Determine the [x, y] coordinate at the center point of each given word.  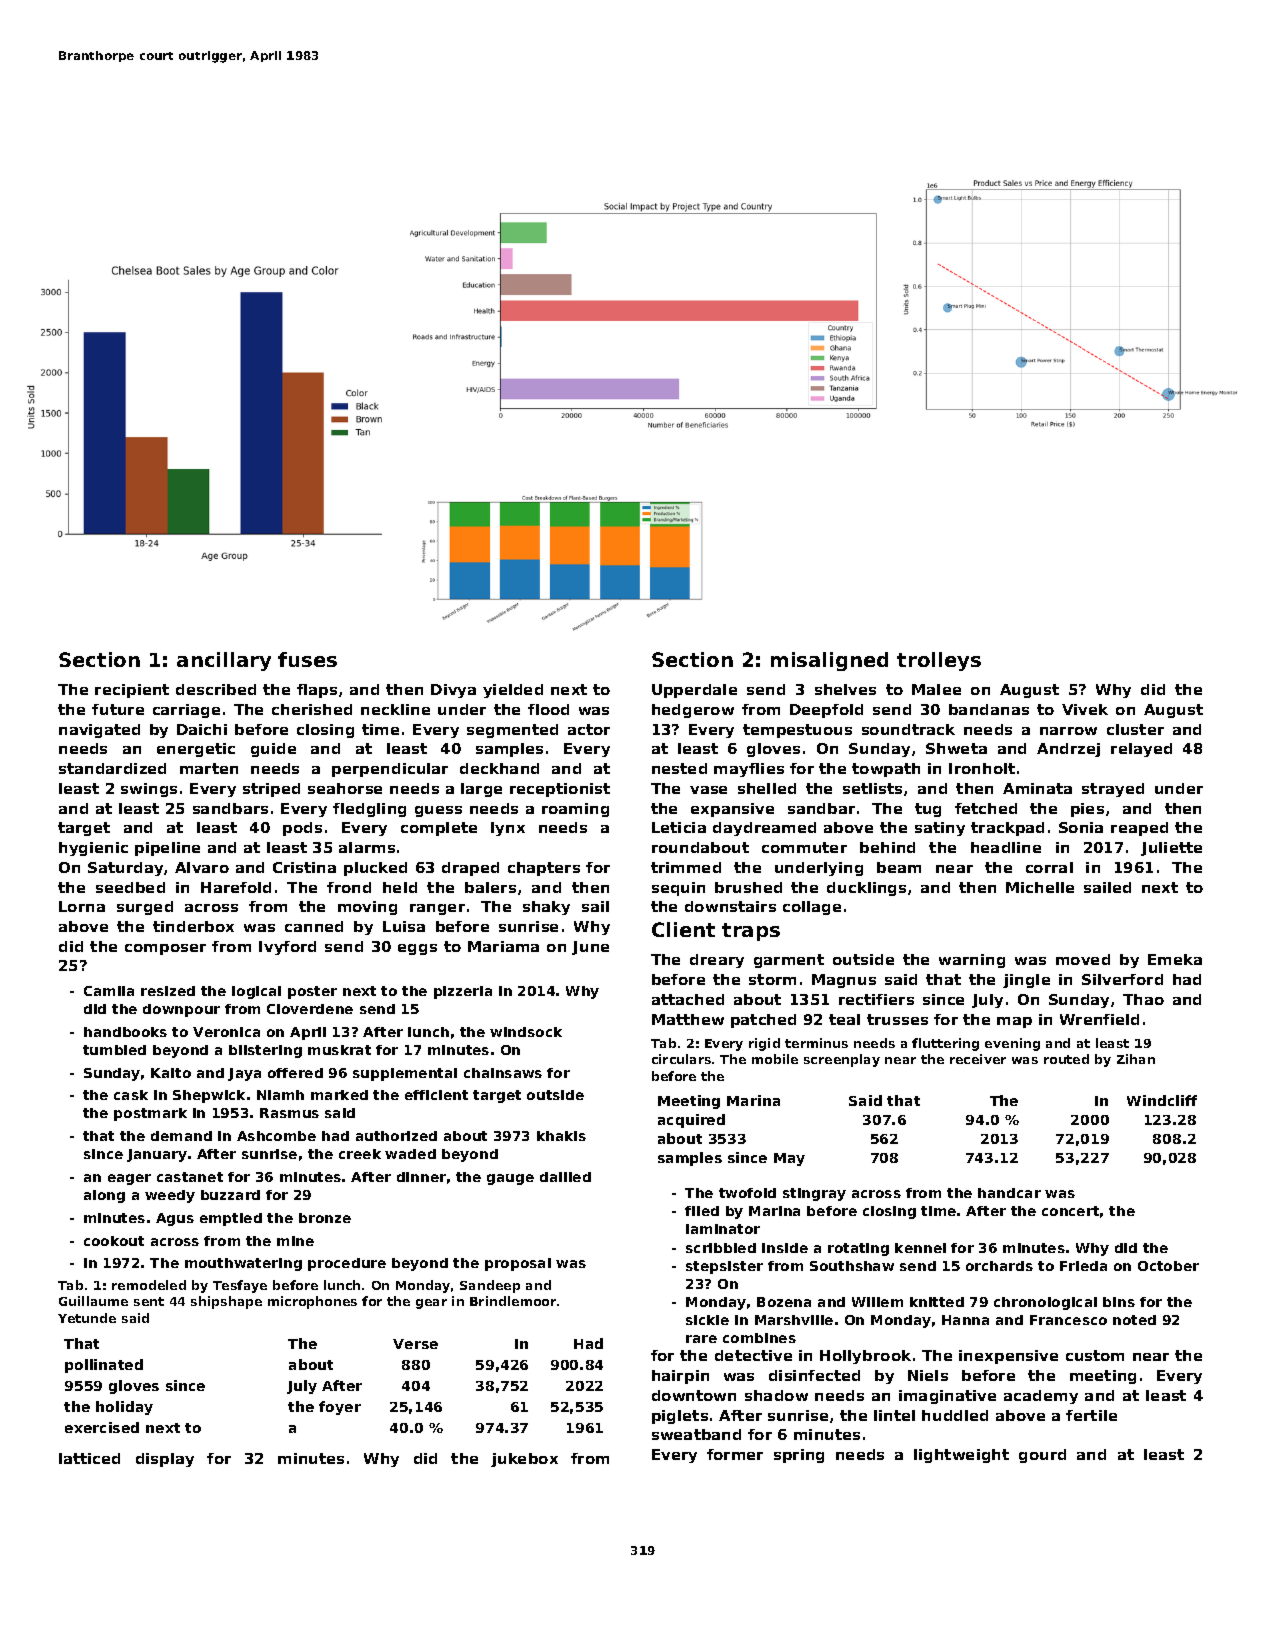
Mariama [503, 946]
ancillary [224, 661]
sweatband [696, 1434]
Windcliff [1162, 1100]
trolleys [939, 661]
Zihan [1136, 1059]
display [165, 1460]
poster [312, 992]
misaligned [829, 661]
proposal [518, 1264]
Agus [175, 1219]
